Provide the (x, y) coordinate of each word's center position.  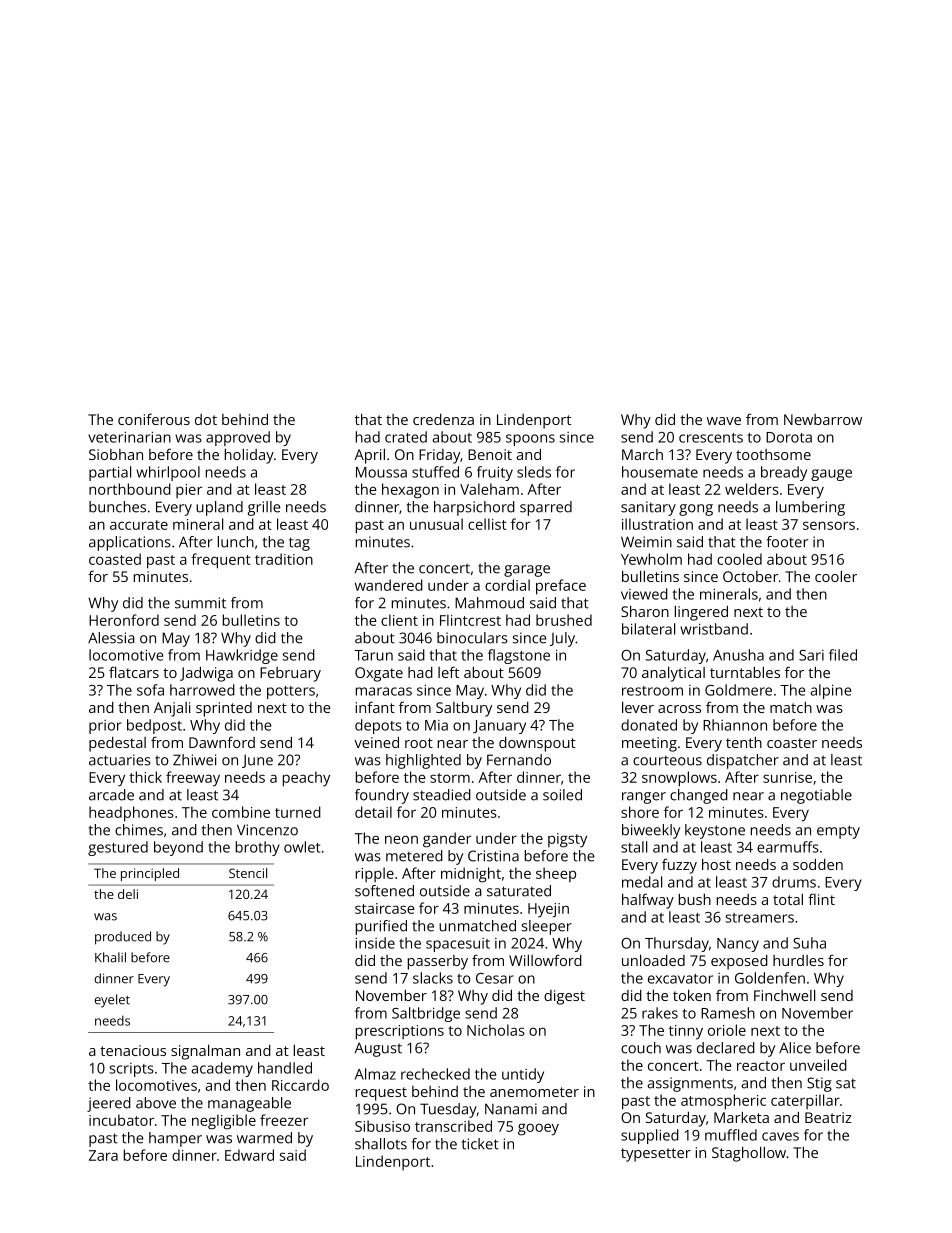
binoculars (472, 638)
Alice (795, 1048)
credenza (443, 419)
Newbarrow (823, 419)
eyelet (112, 1001)
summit (200, 603)
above (156, 1103)
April (369, 456)
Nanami (511, 1109)
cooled (739, 559)
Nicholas (496, 1030)
